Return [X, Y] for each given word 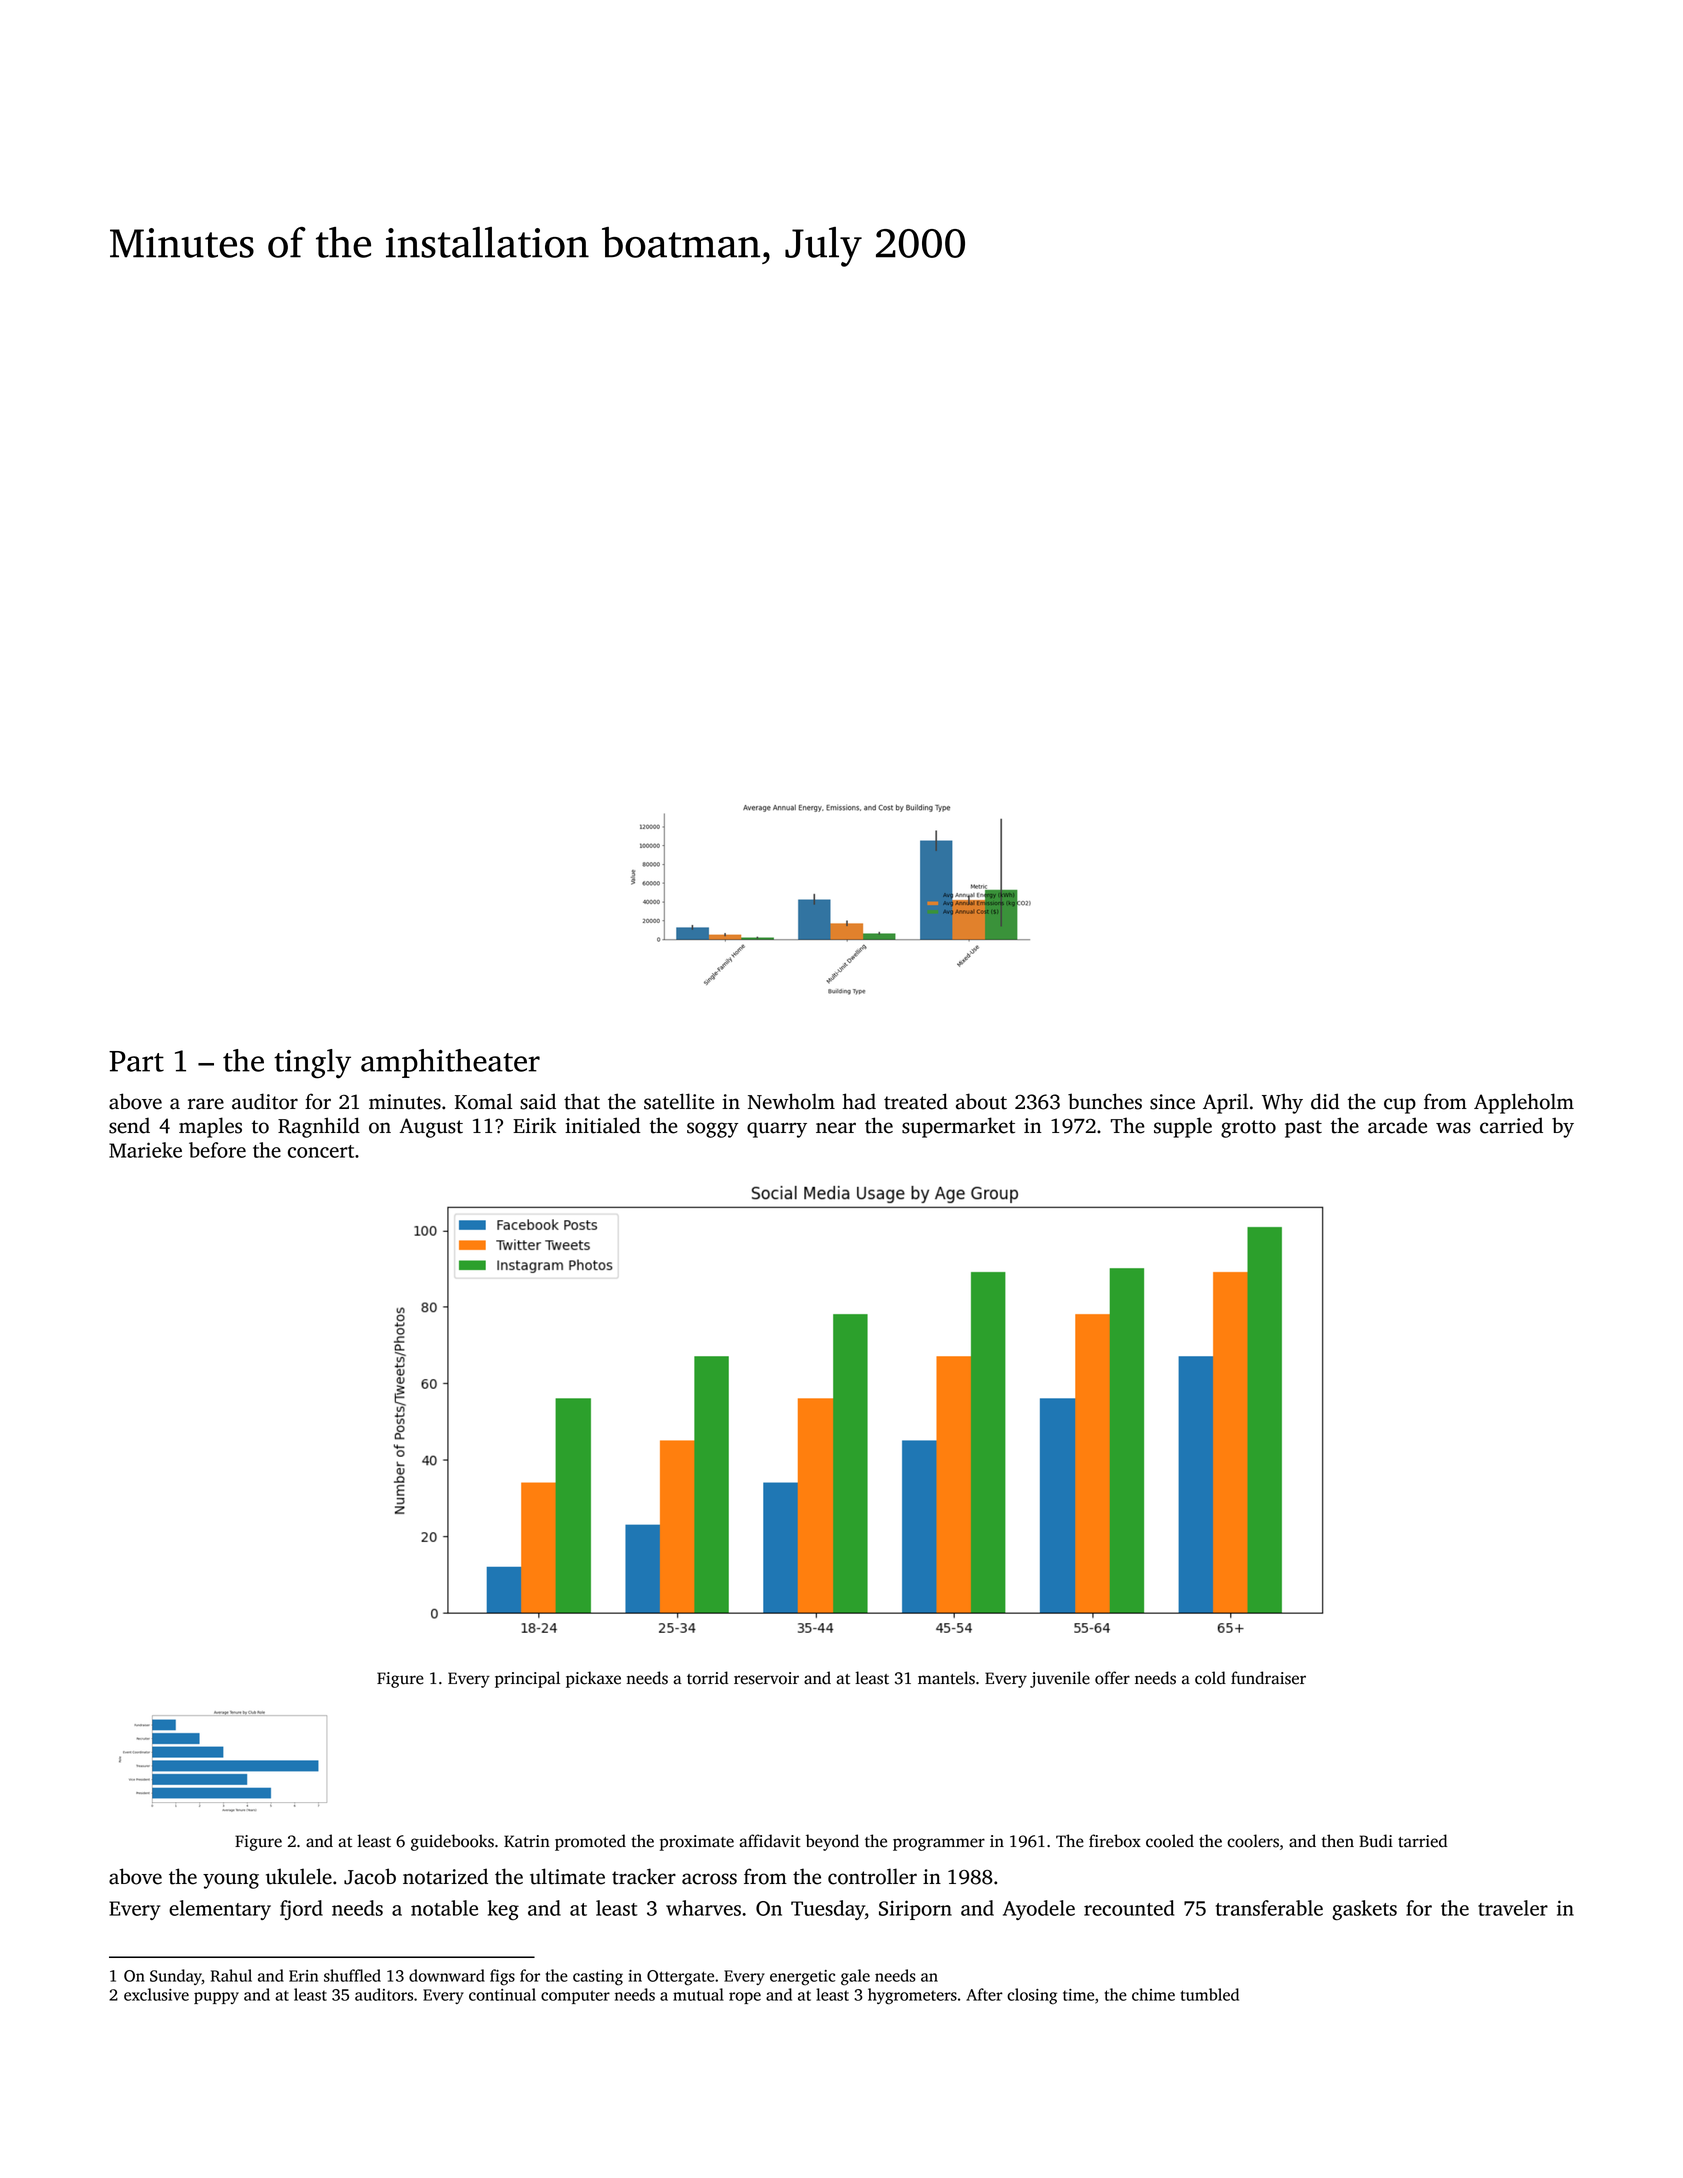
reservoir [766, 1678]
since [1172, 1102]
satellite [679, 1101]
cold [1210, 1678]
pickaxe [593, 1679]
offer [1112, 1678]
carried [1511, 1125]
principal [527, 1679]
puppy [216, 1998]
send [129, 1125]
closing [1032, 1996]
